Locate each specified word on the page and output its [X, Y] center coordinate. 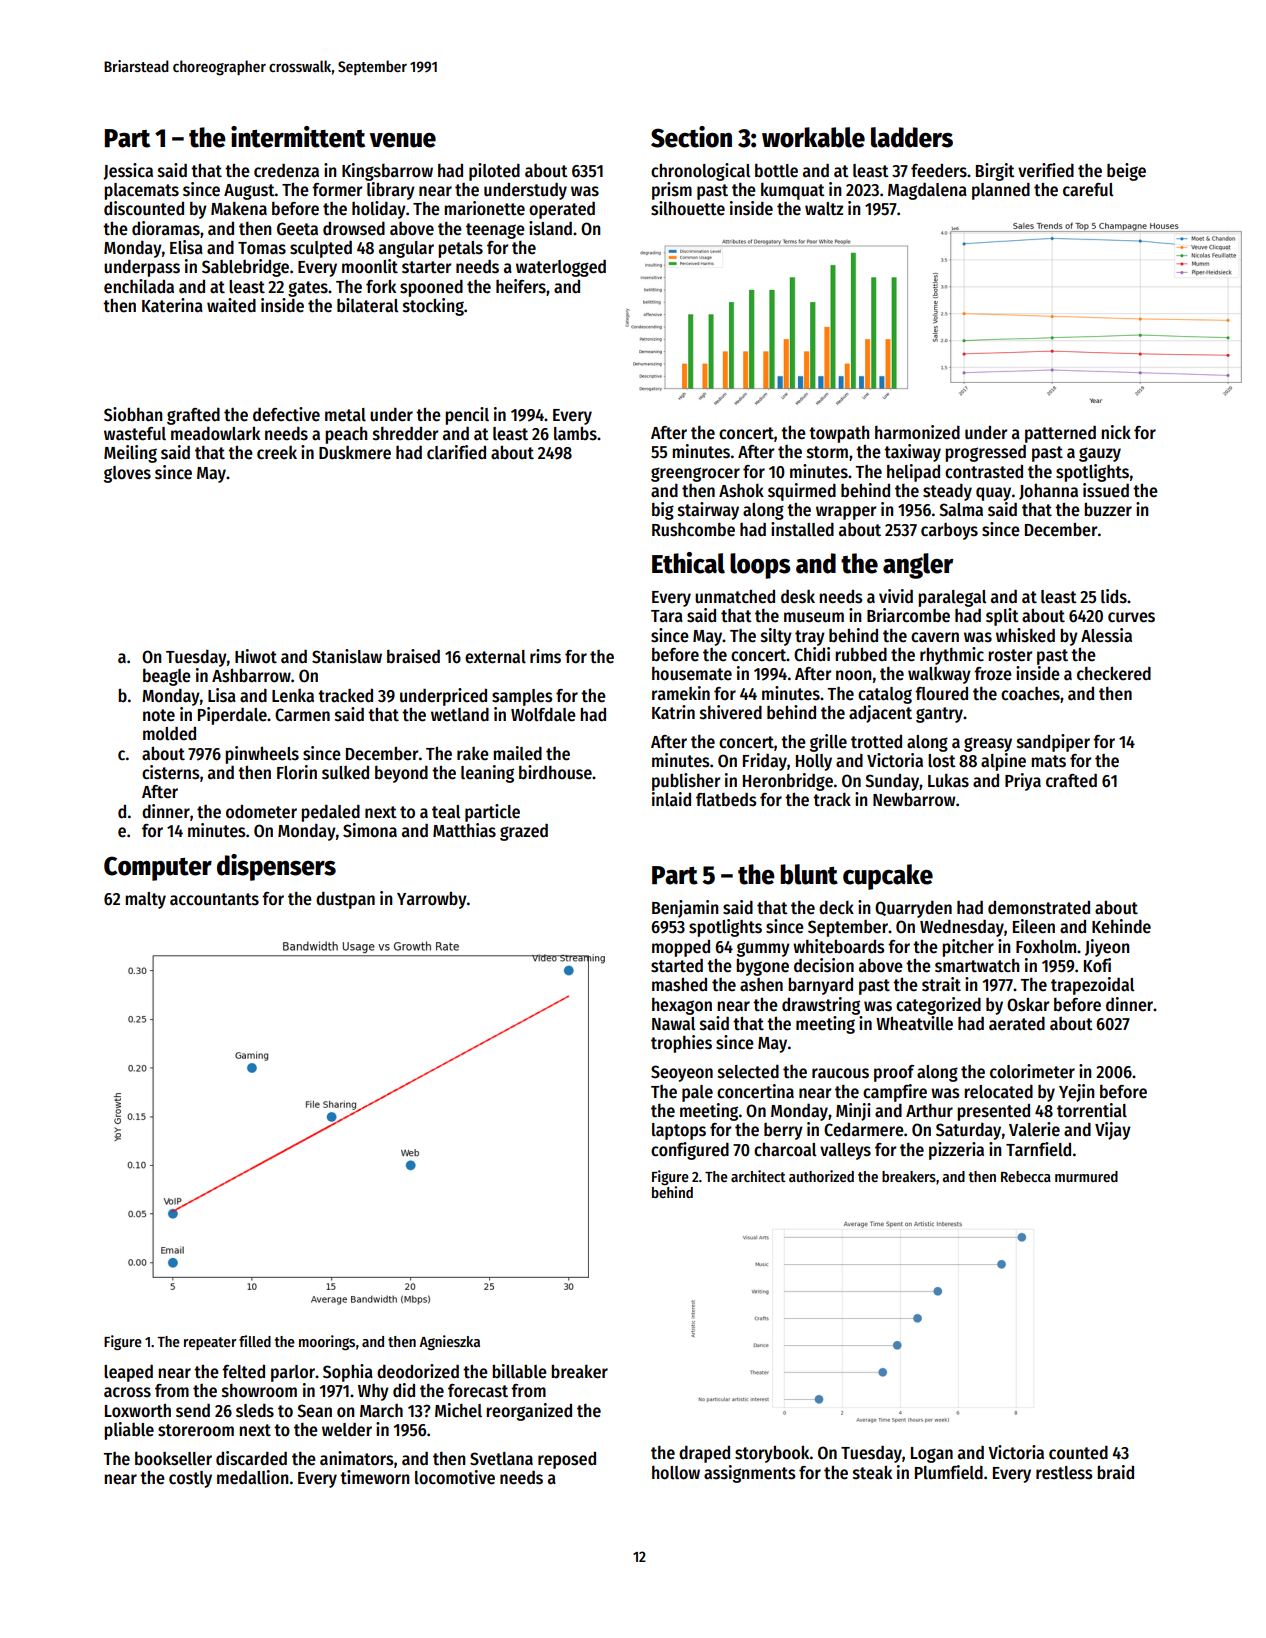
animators [357, 1458]
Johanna [1048, 492]
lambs [575, 433]
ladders [912, 137]
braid [1115, 1472]
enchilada [139, 286]
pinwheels [262, 755]
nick [1116, 432]
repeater [210, 1343]
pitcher [968, 948]
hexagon [682, 1006]
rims [545, 656]
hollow [676, 1473]
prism [672, 191]
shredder [405, 433]
